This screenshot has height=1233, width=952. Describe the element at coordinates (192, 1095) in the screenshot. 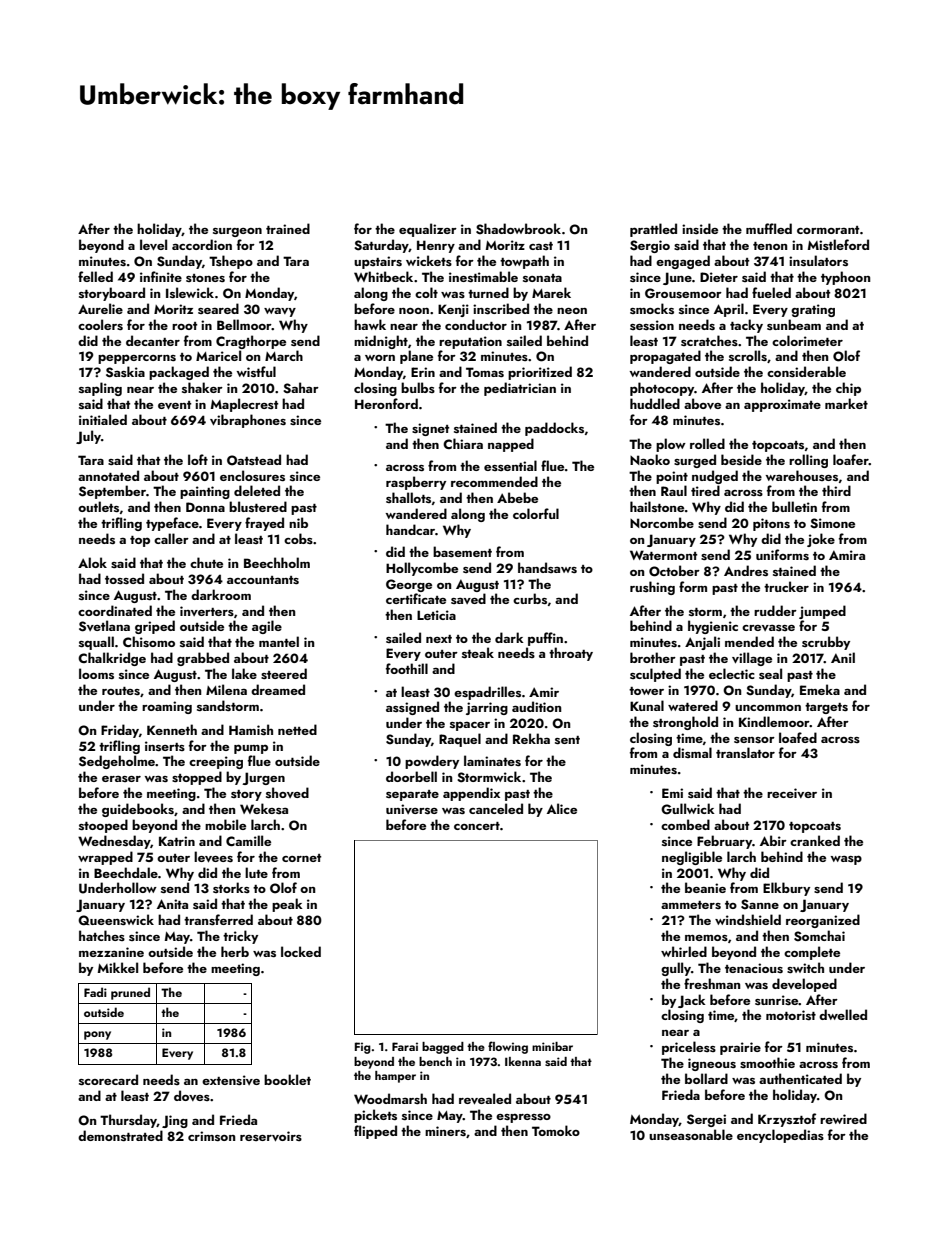

I see `doves` at that location.
